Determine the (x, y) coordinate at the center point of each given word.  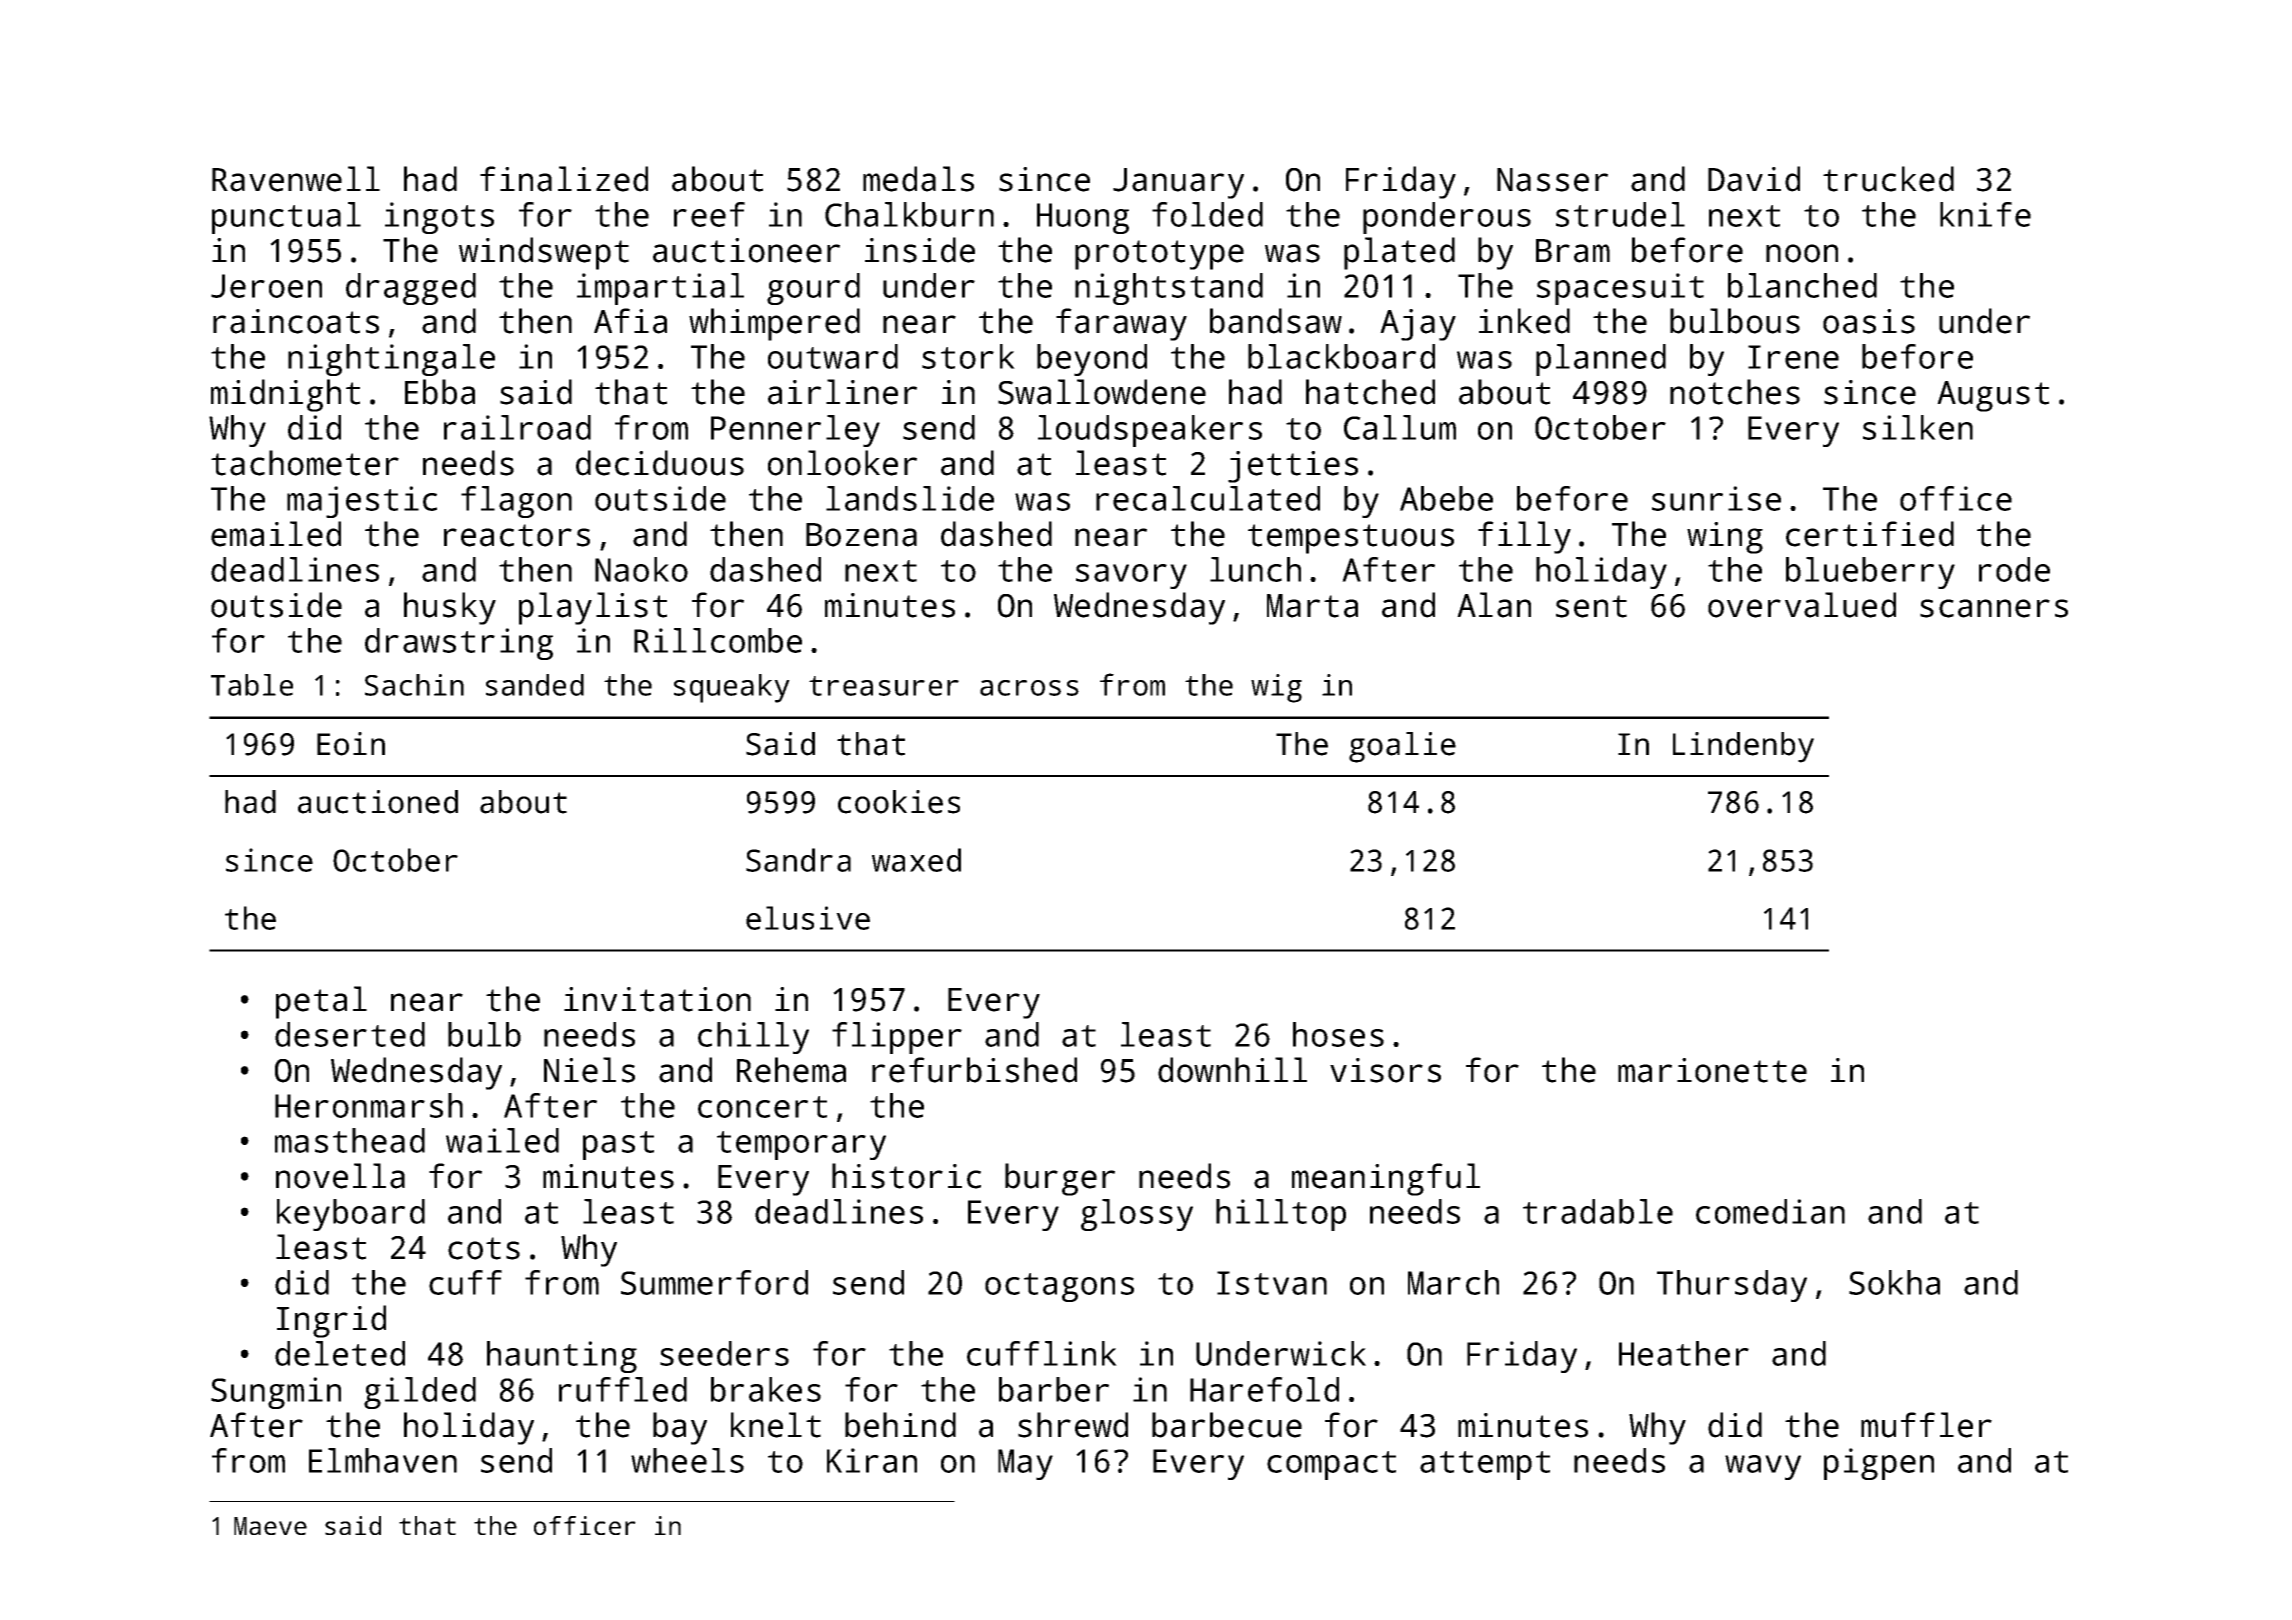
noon (1802, 253)
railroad (517, 427)
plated (1399, 253)
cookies (899, 802)
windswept (544, 253)
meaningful (1386, 1179)
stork (968, 356)
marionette (1712, 1070)
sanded (535, 685)
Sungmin (276, 1393)
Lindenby (1743, 747)
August (1993, 396)
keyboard (351, 1215)
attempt (1485, 1465)
